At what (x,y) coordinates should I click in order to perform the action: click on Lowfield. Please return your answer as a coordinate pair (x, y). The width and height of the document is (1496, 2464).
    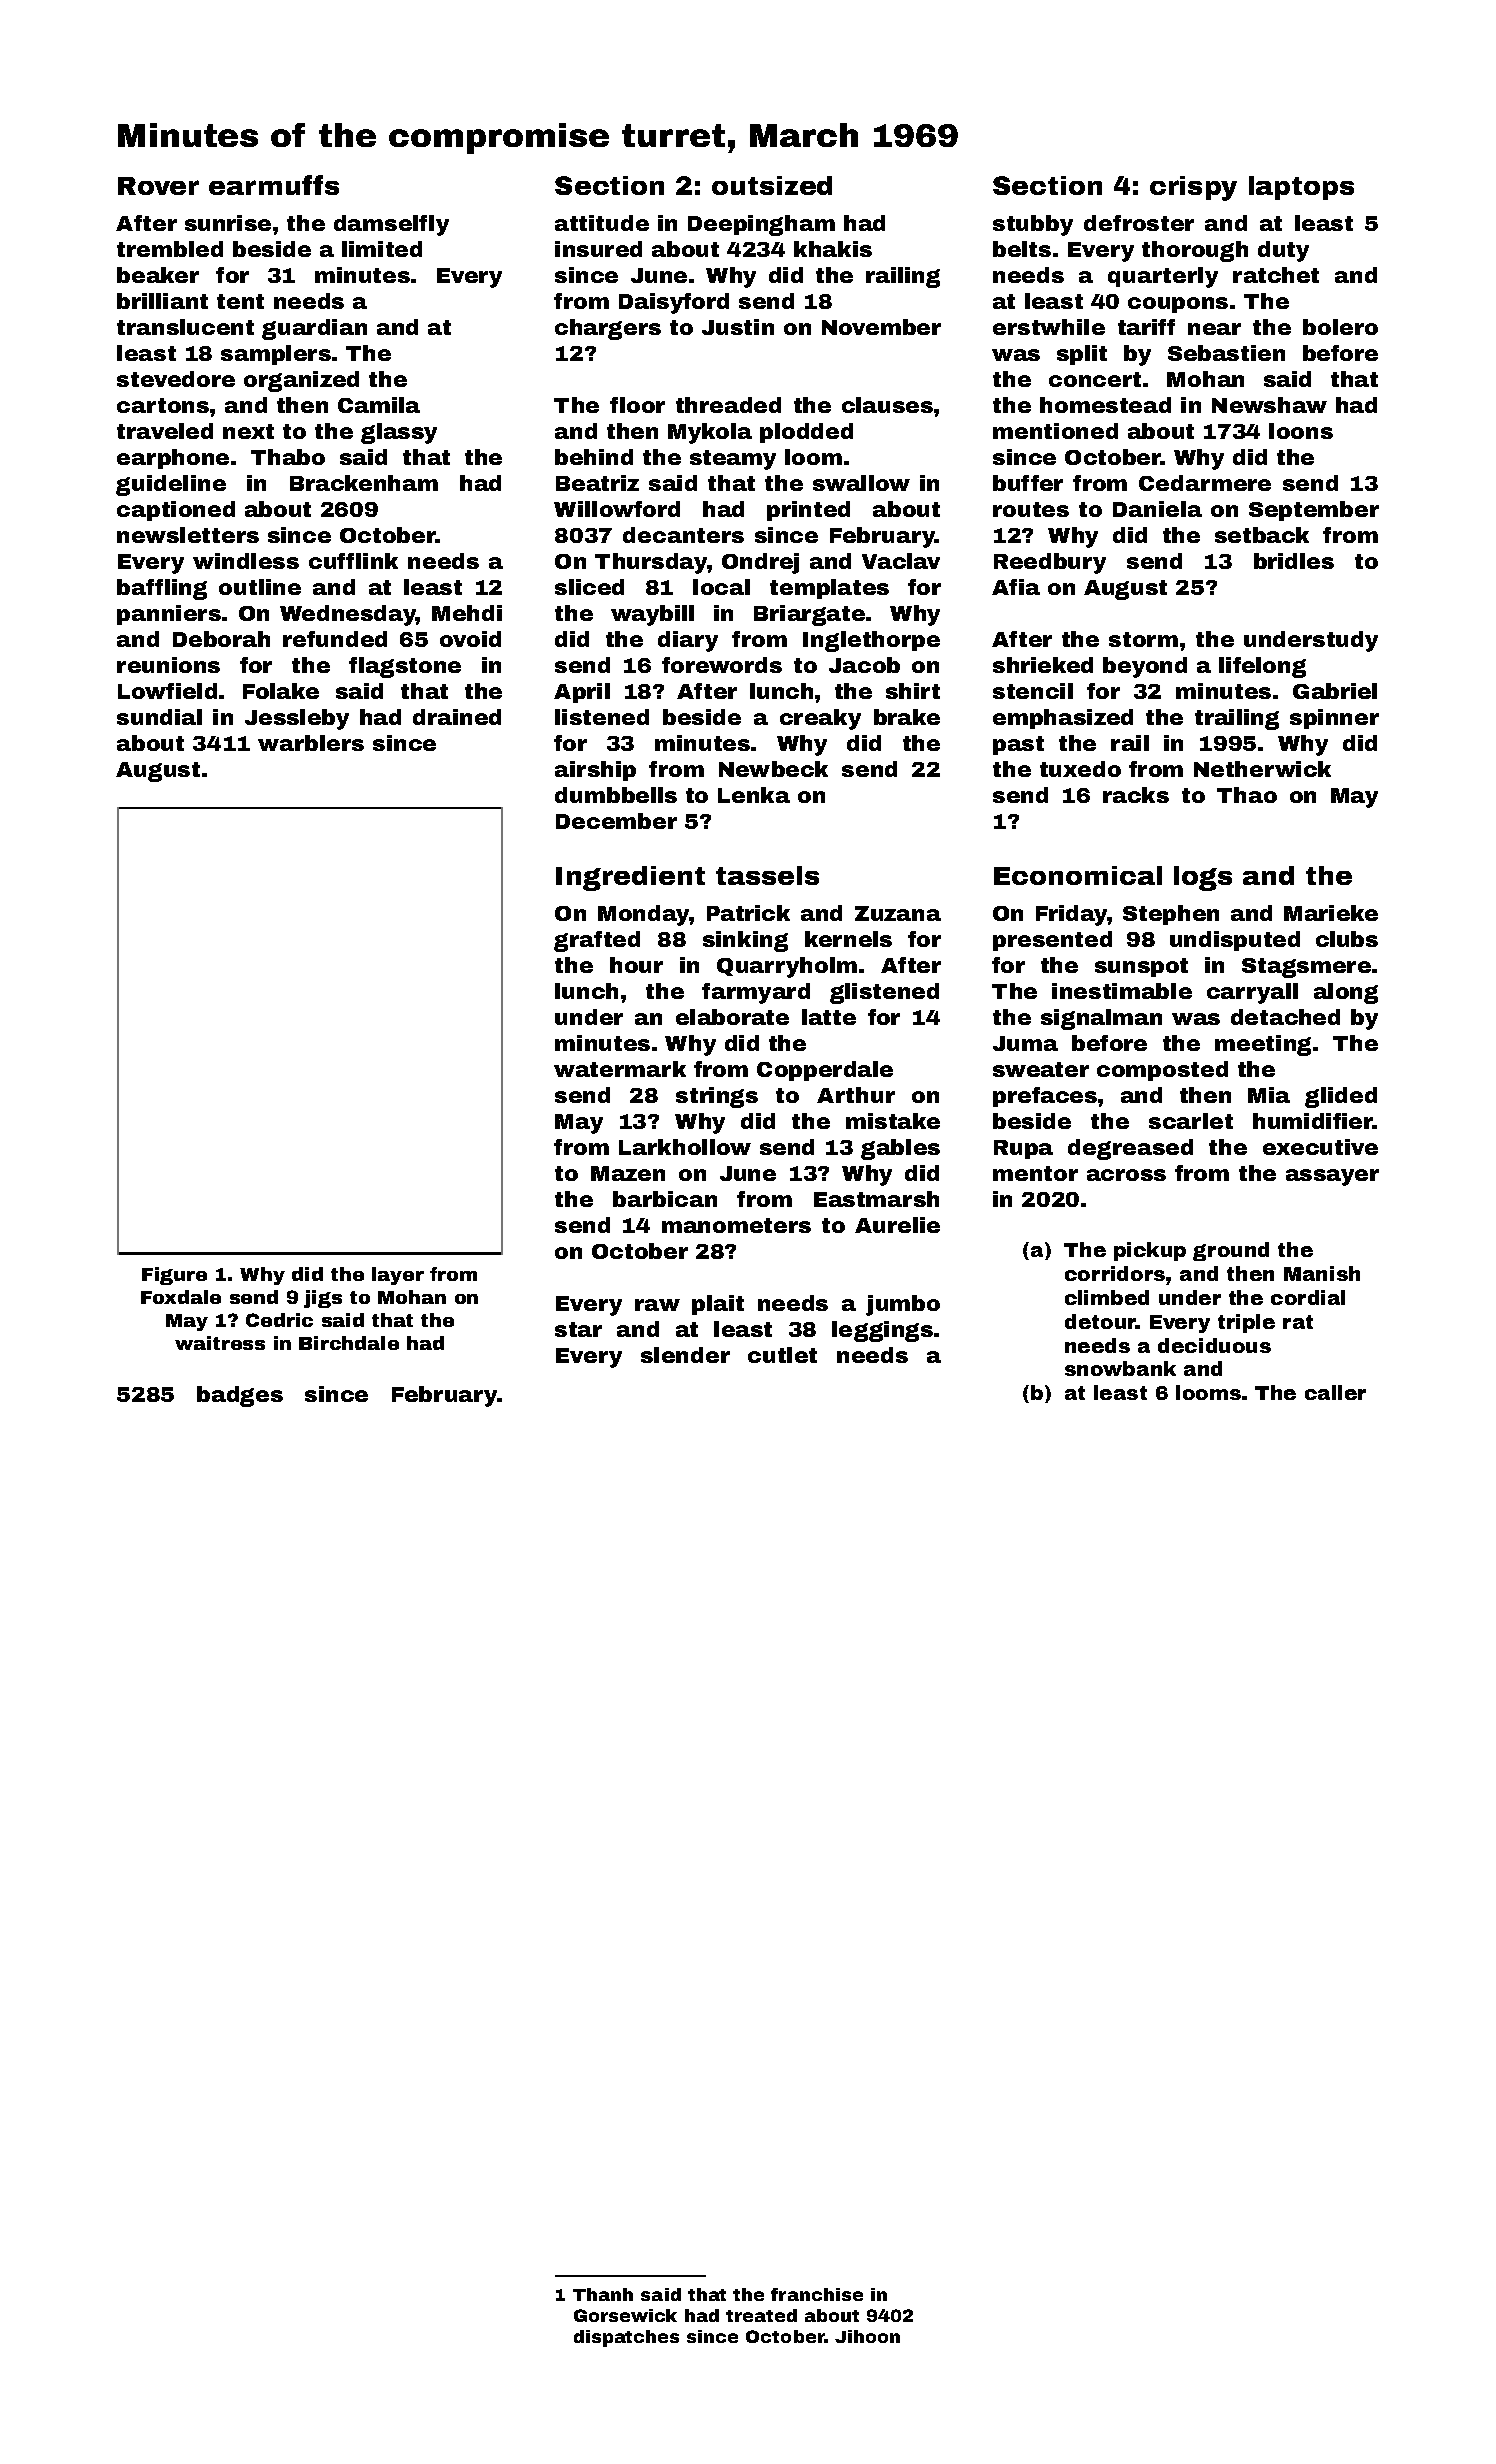
    Looking at the image, I should click on (167, 691).
